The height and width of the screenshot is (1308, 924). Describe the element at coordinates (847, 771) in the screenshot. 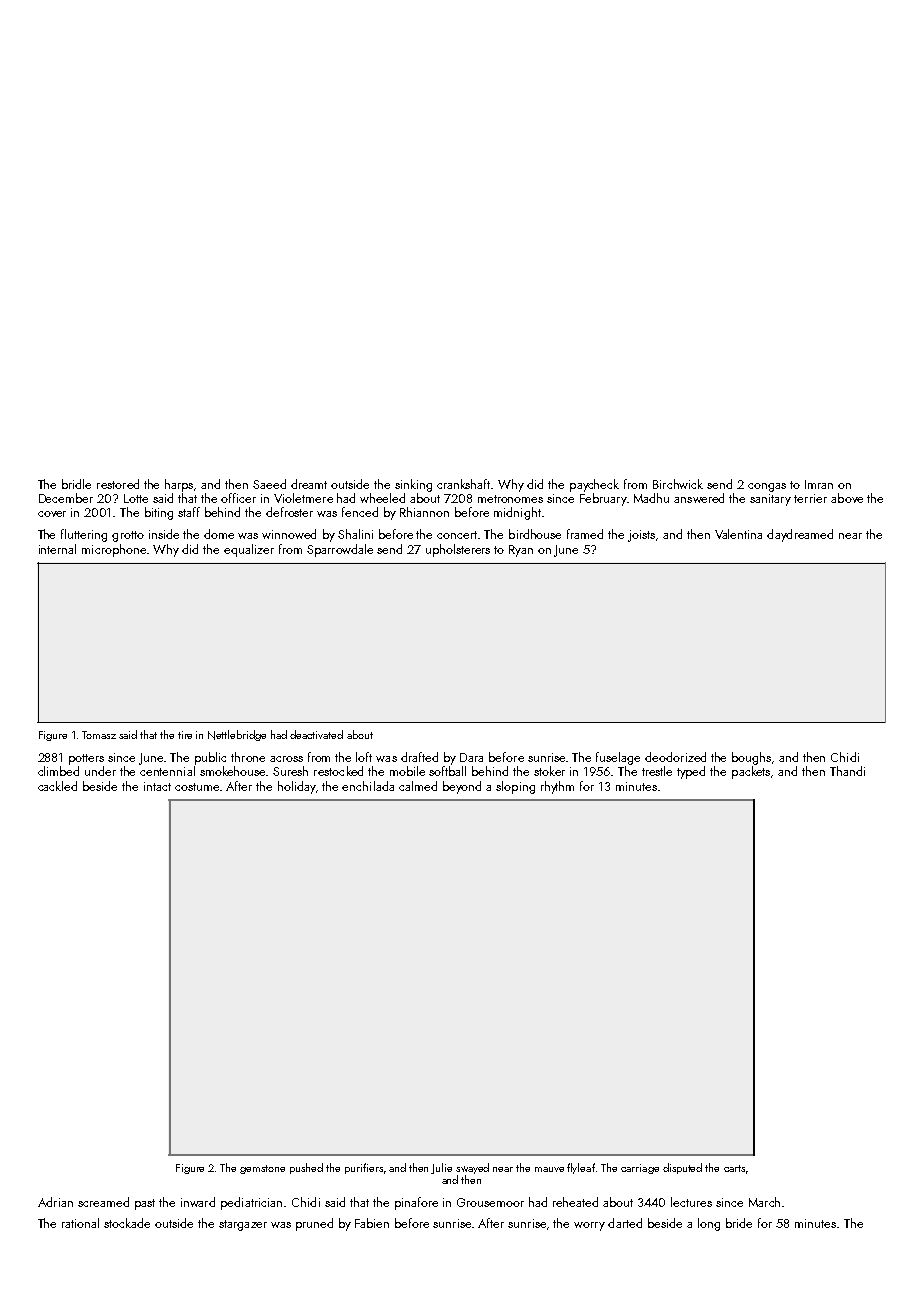

I see `Thandi` at that location.
